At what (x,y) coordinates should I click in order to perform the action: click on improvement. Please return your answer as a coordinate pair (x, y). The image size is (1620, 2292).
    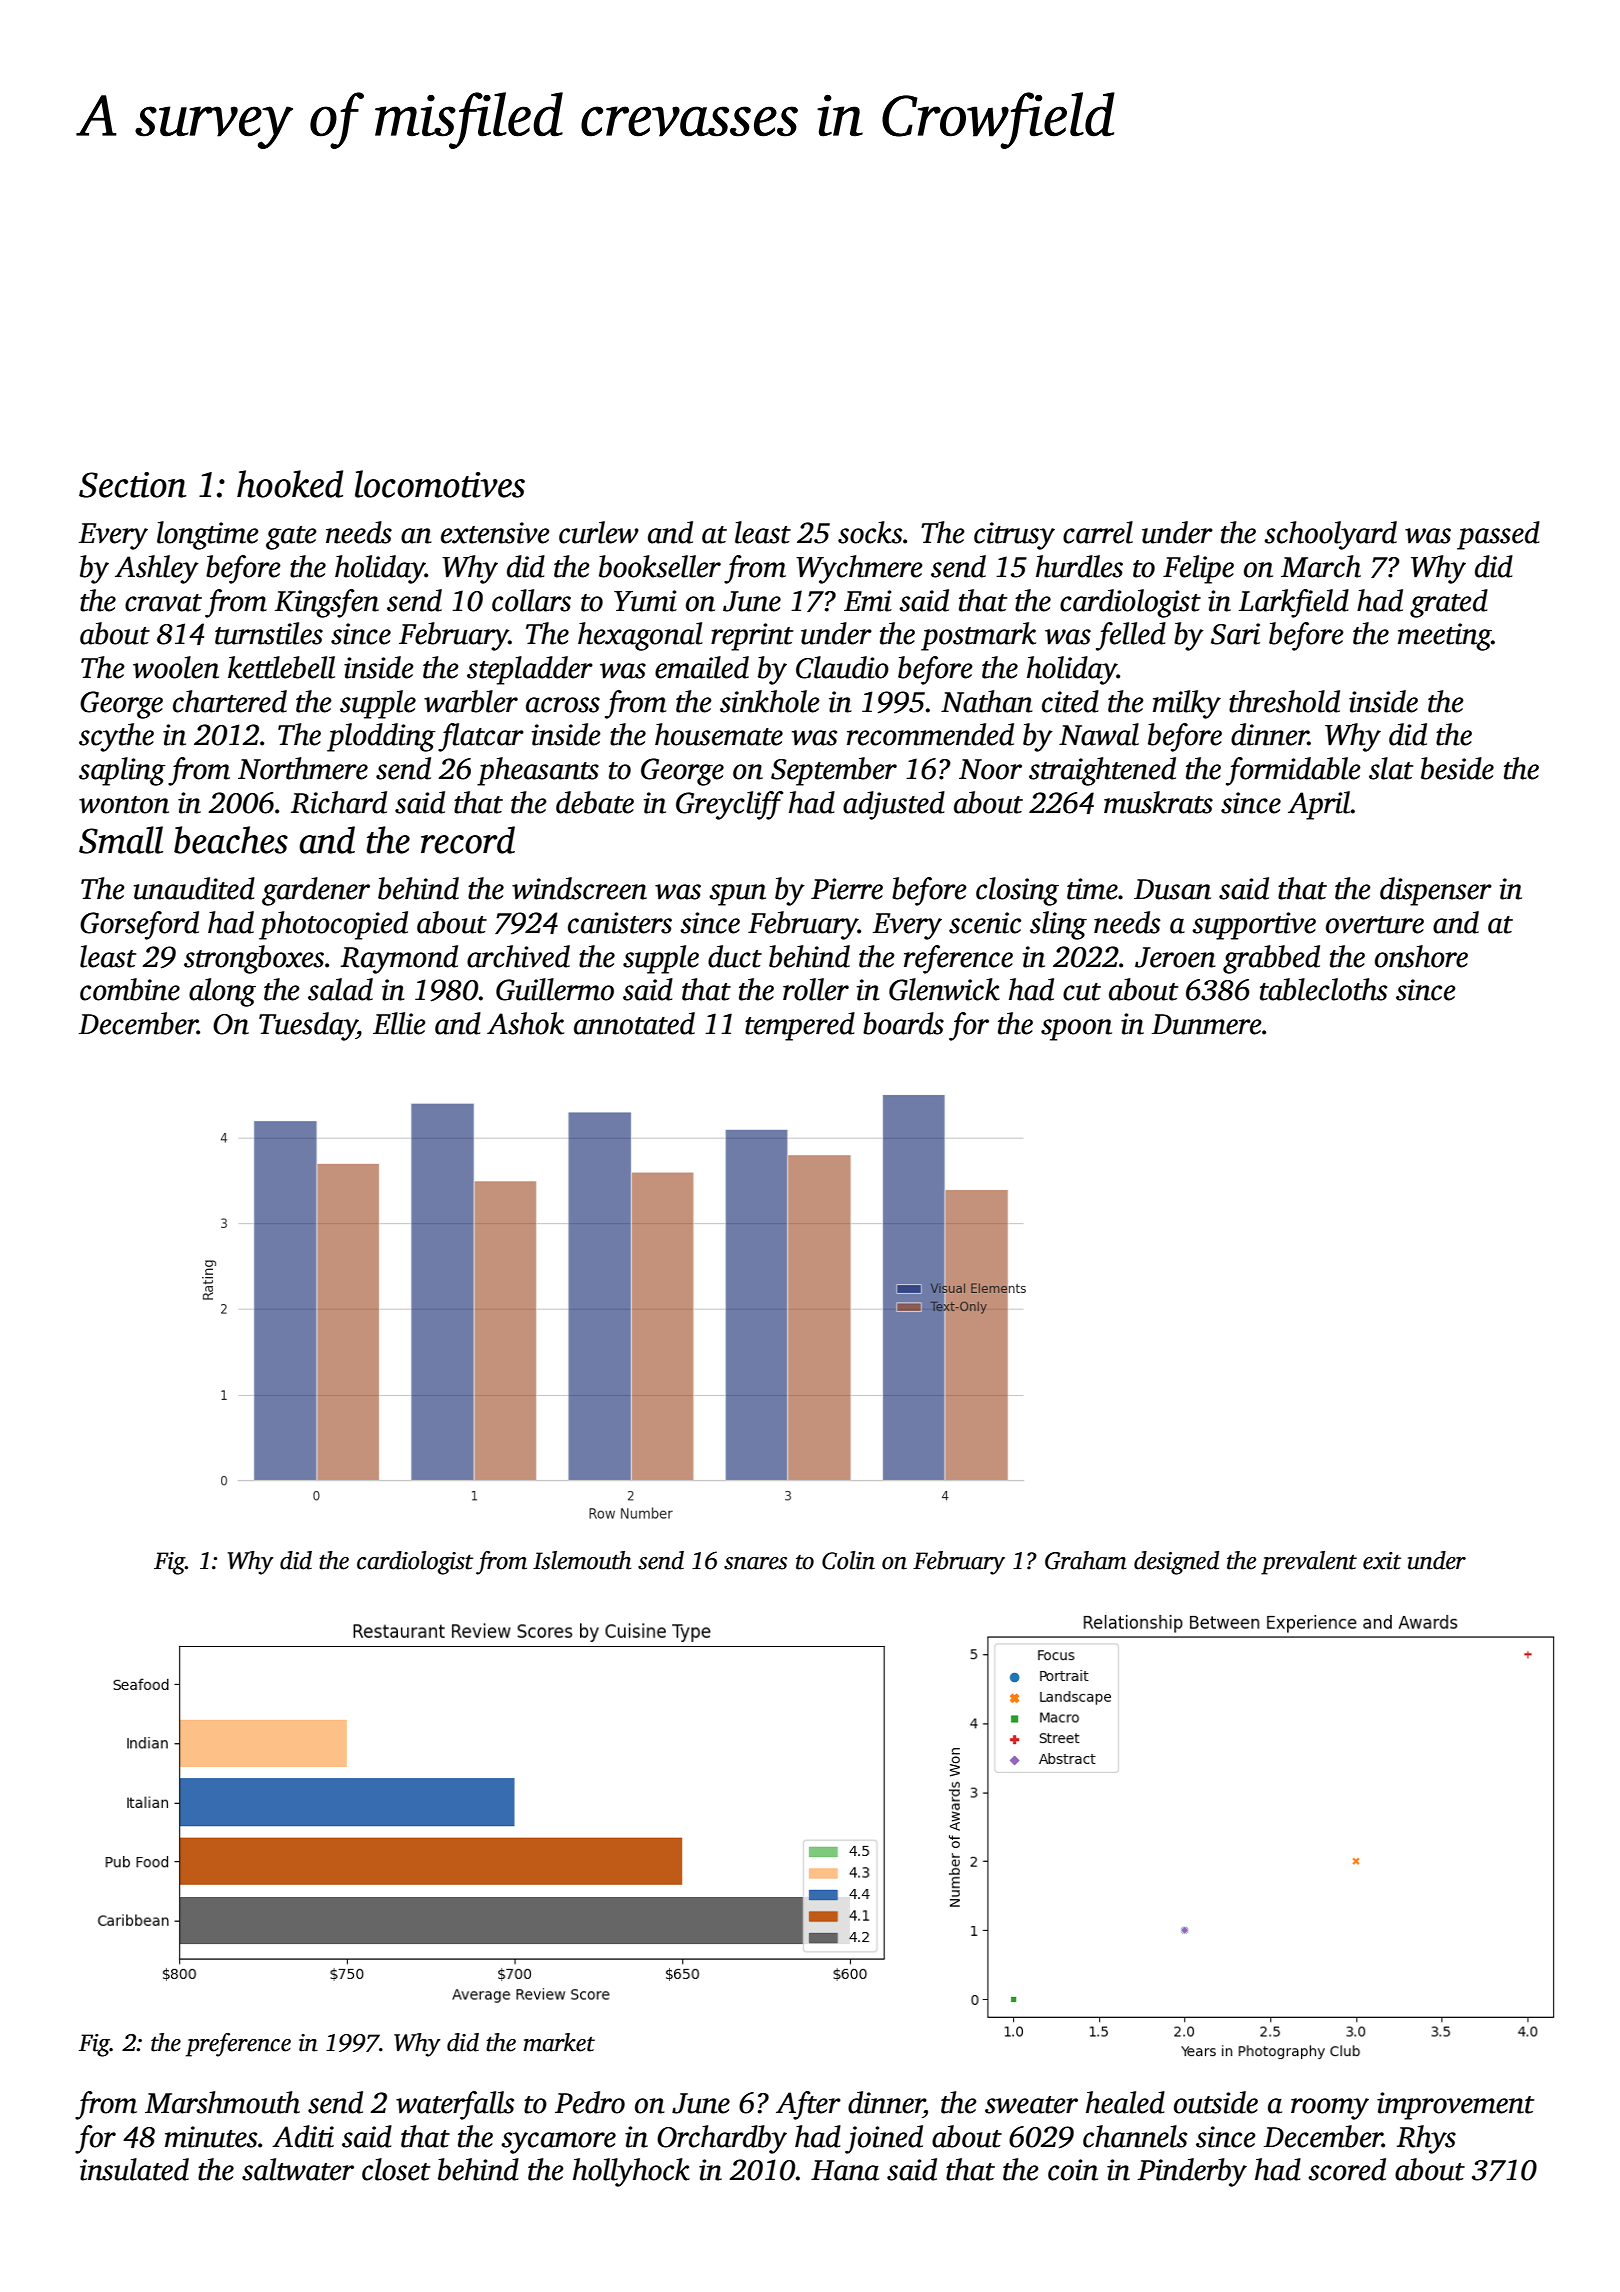
    Looking at the image, I should click on (1455, 2106).
